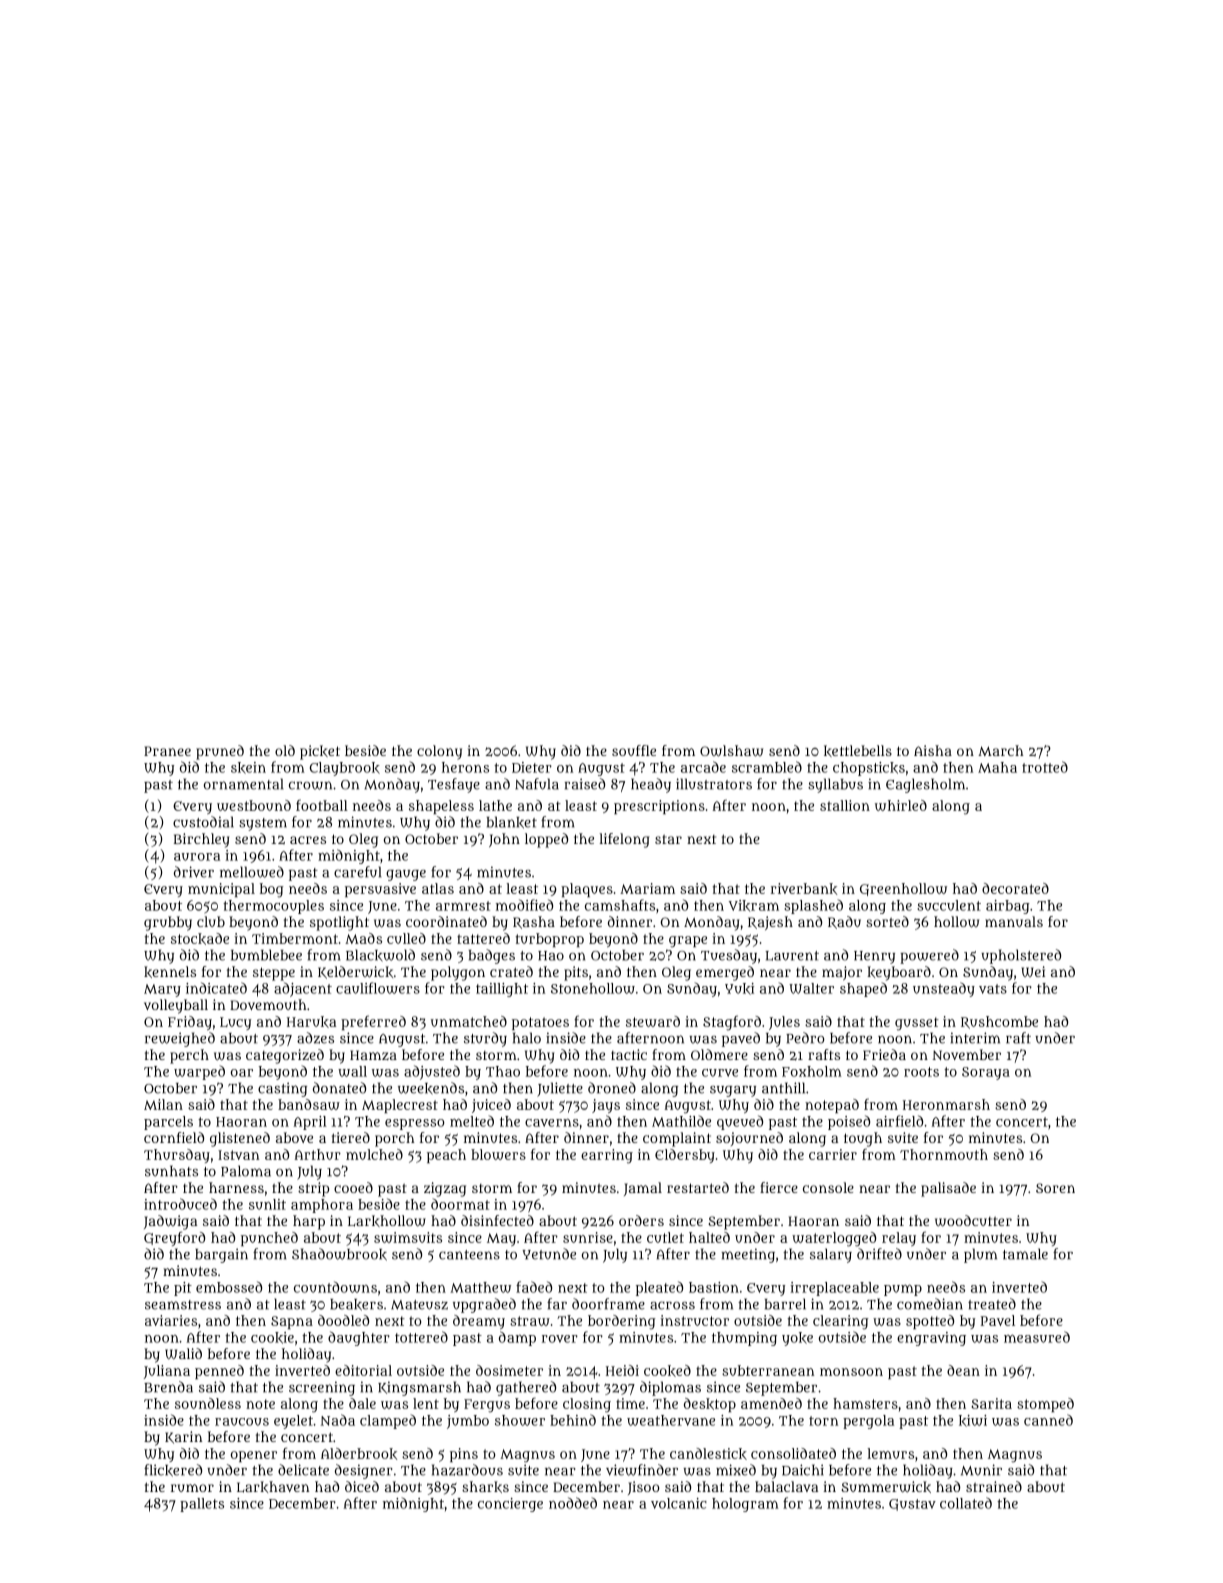 This screenshot has width=1223, height=1583. Describe the element at coordinates (510, 1505) in the screenshot. I see `concierge` at that location.
